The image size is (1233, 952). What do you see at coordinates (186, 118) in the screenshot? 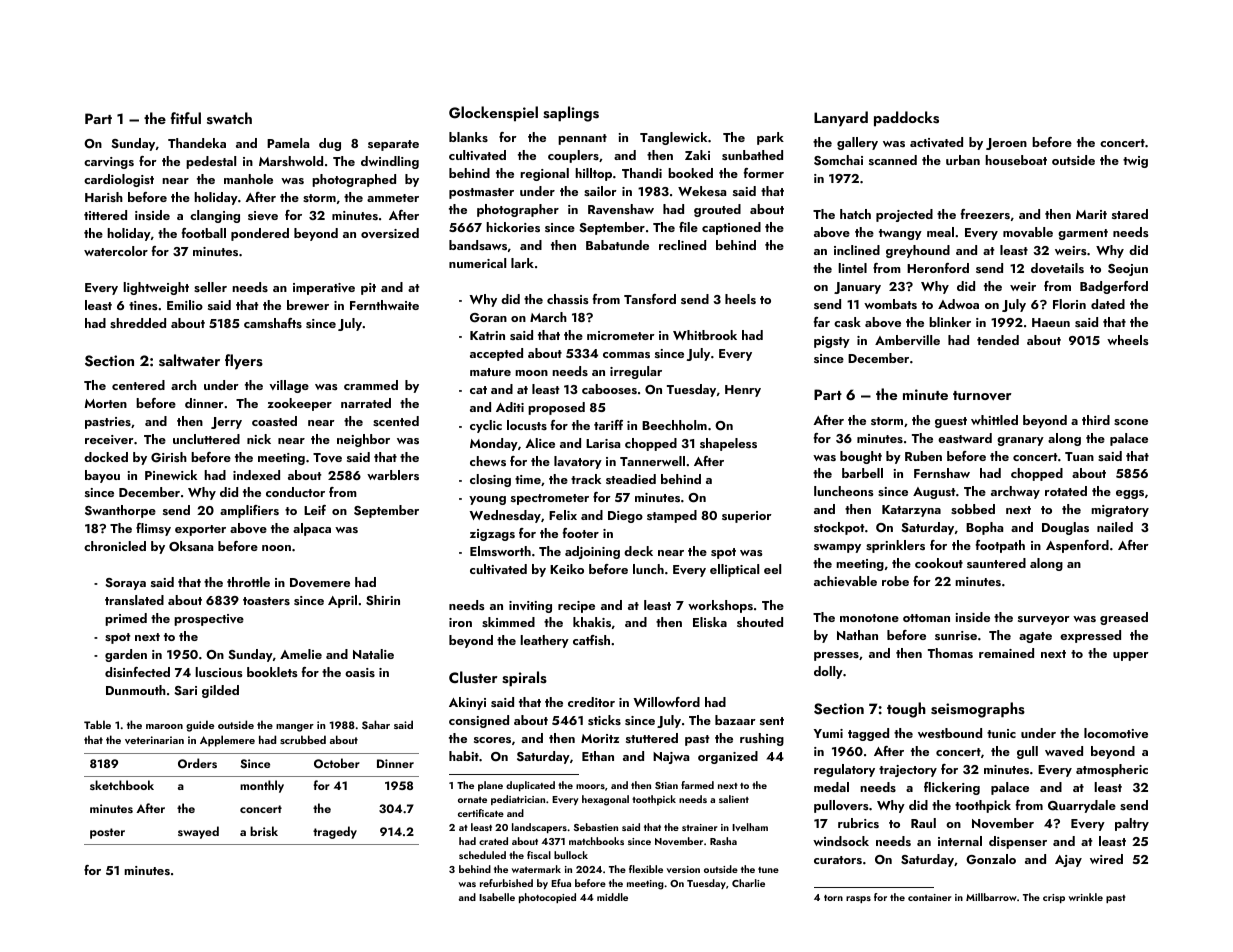
I see `fitful` at bounding box center [186, 118].
